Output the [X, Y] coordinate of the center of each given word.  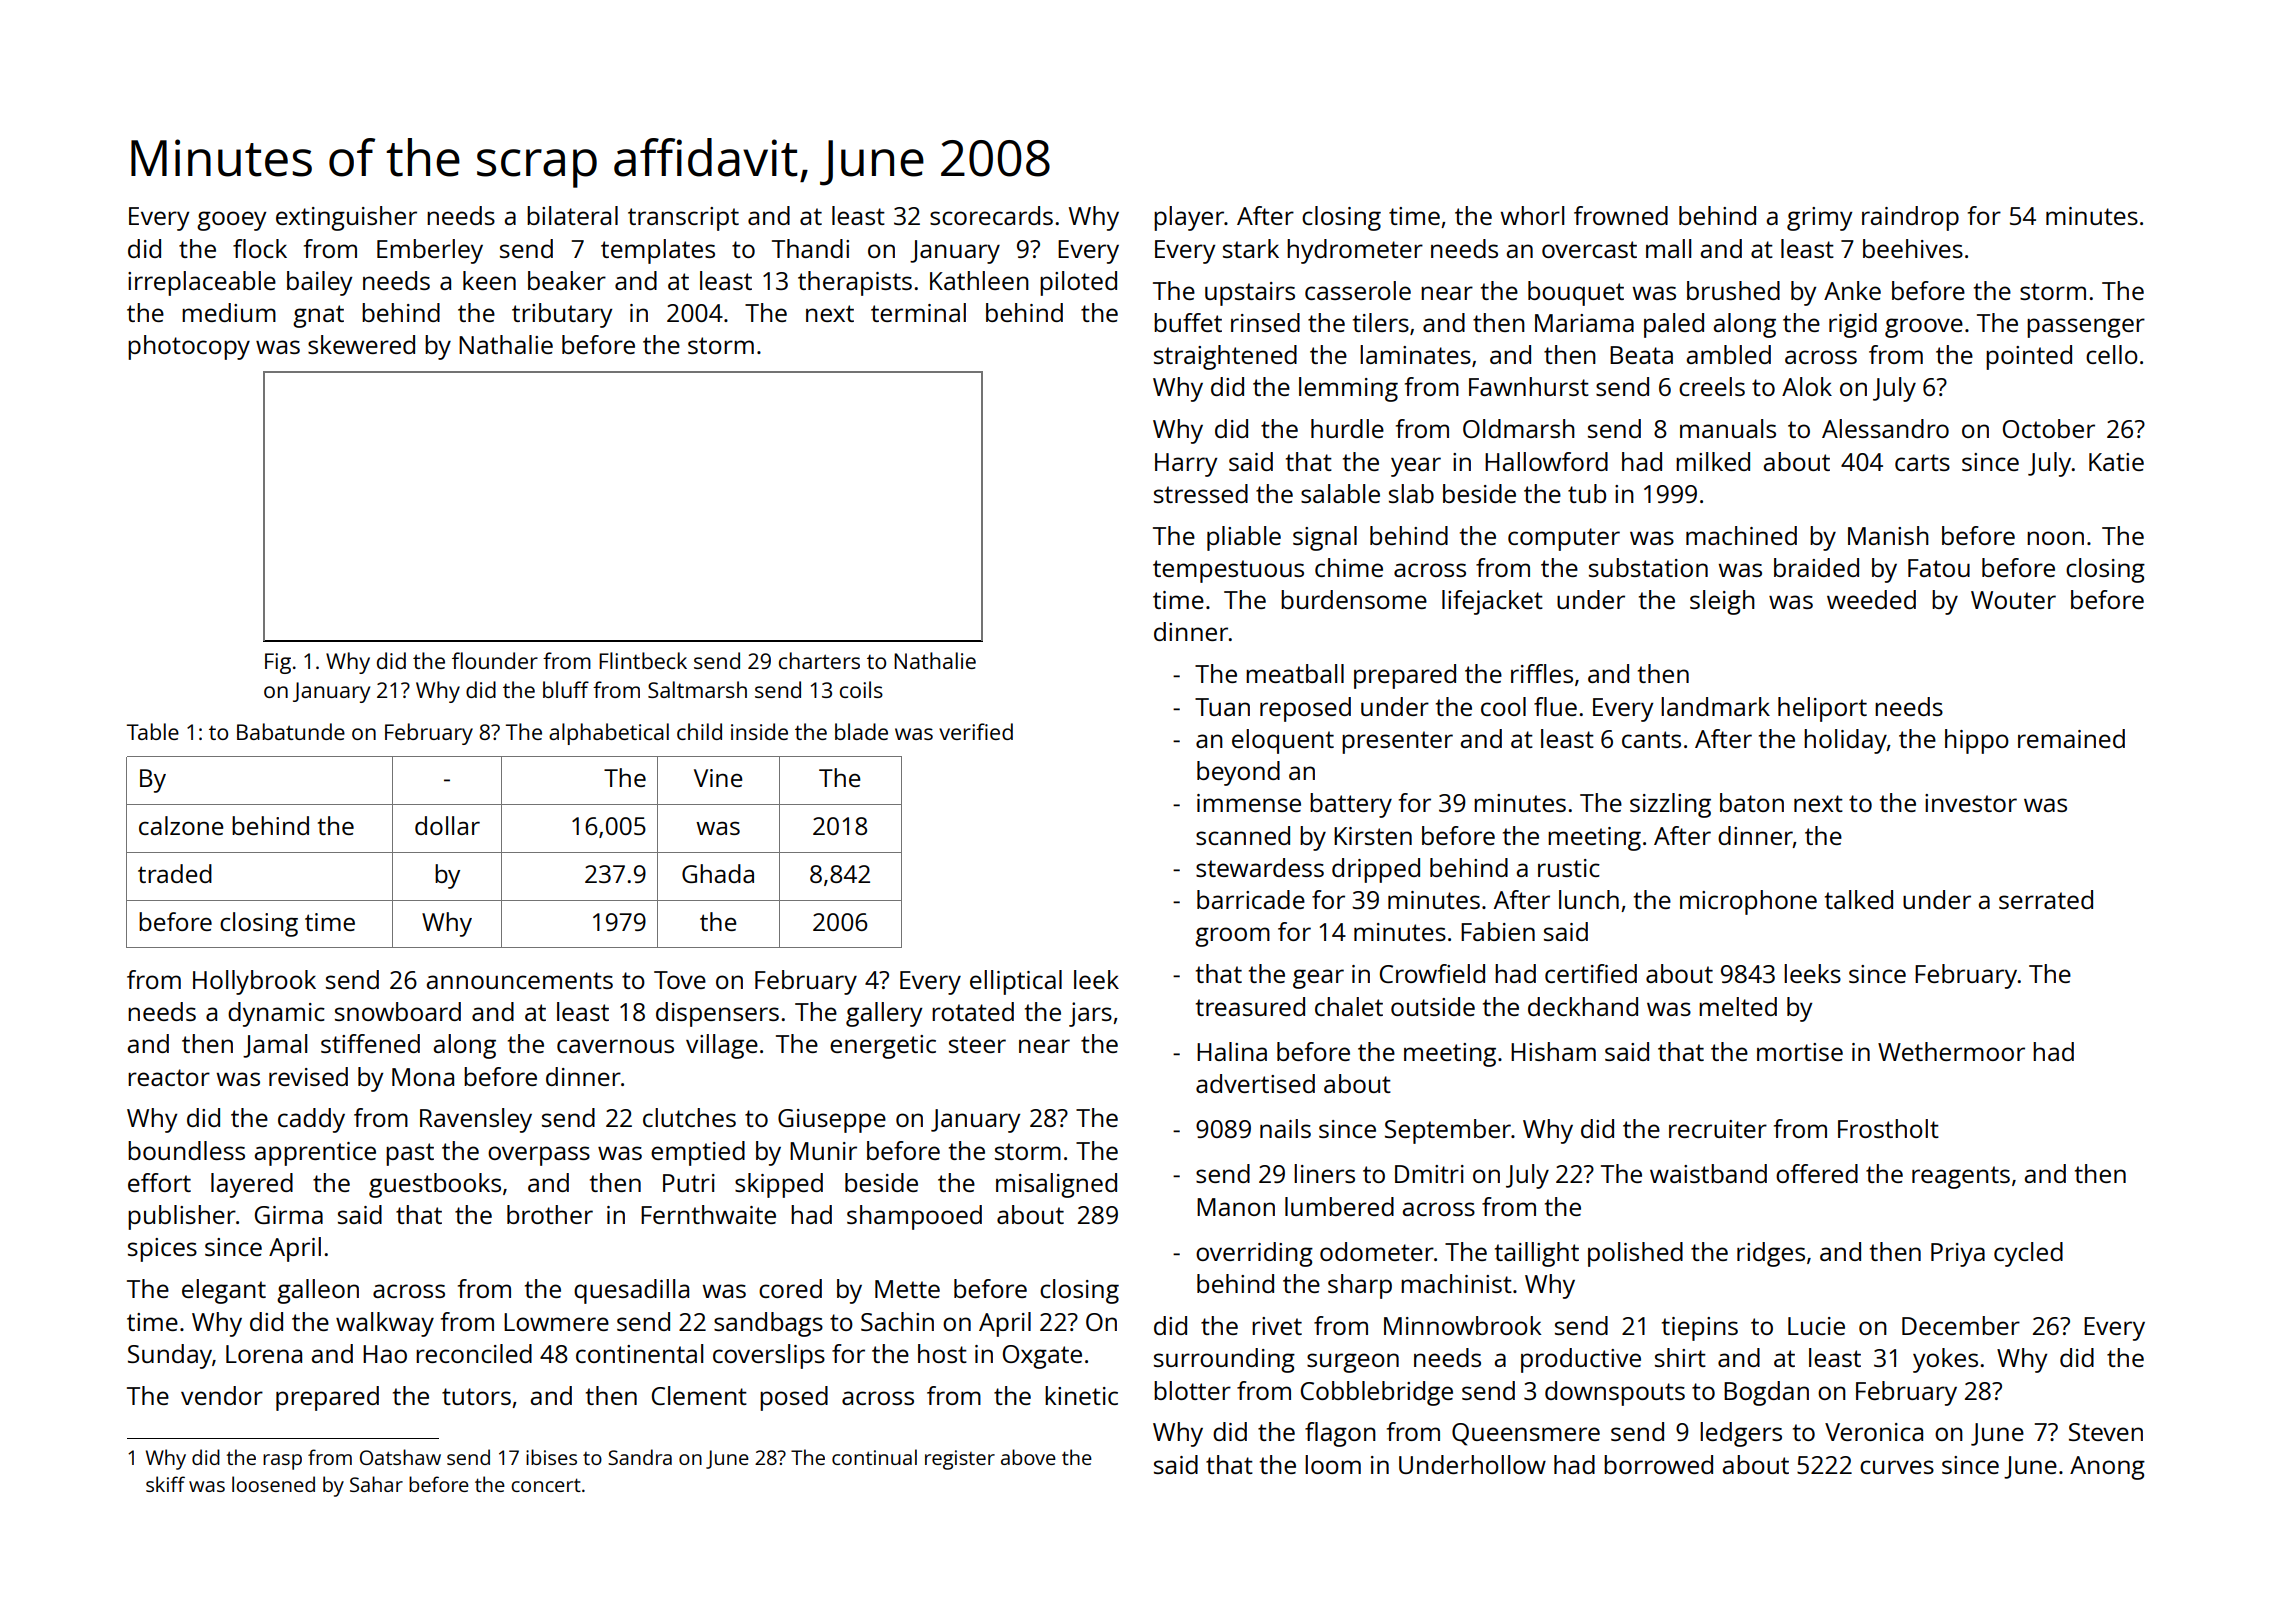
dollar [447, 825]
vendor [222, 1395]
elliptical [1016, 982]
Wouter [2013, 600]
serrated [2046, 899]
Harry [1186, 465]
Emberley [430, 251]
